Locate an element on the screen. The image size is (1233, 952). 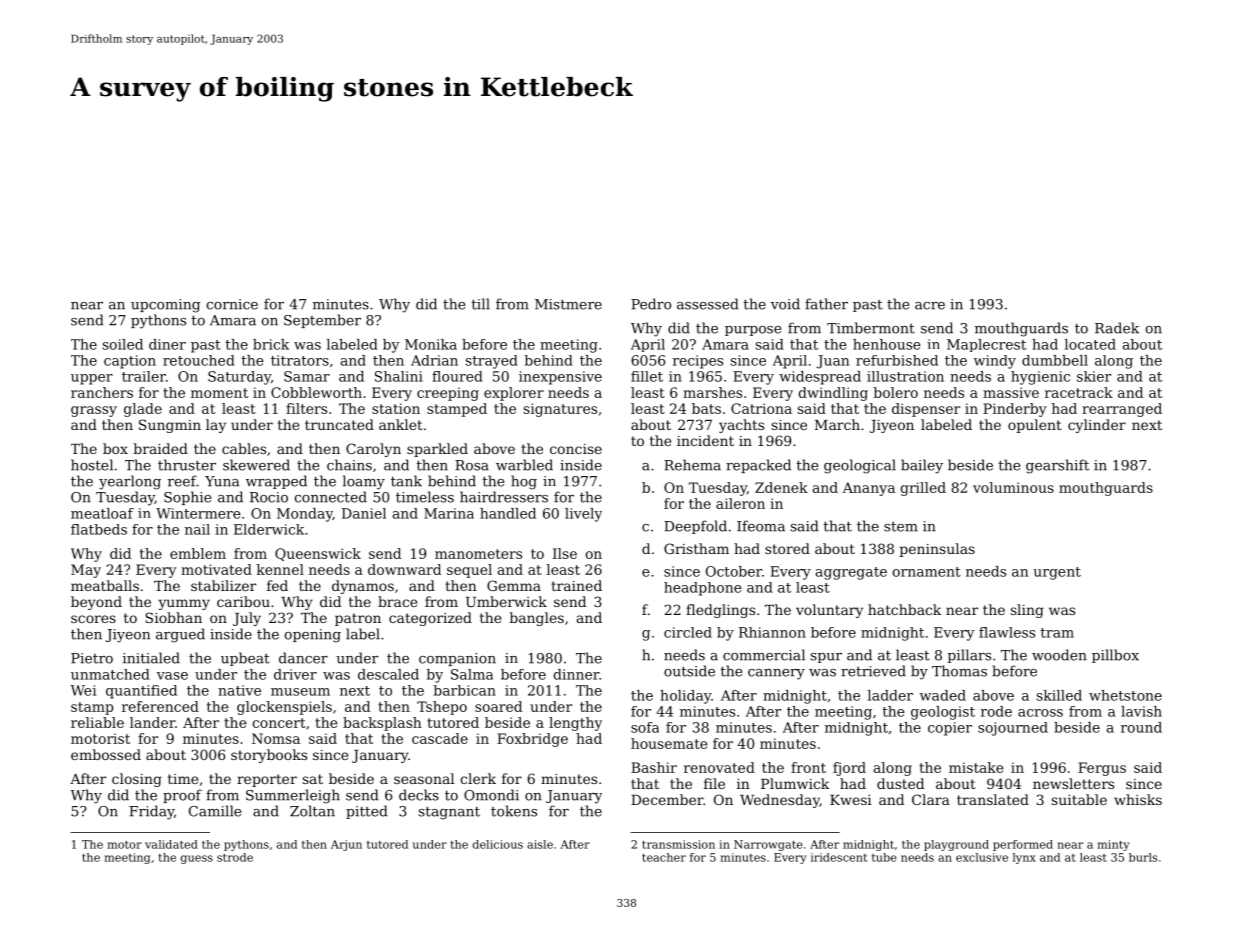
validated is located at coordinates (171, 844).
